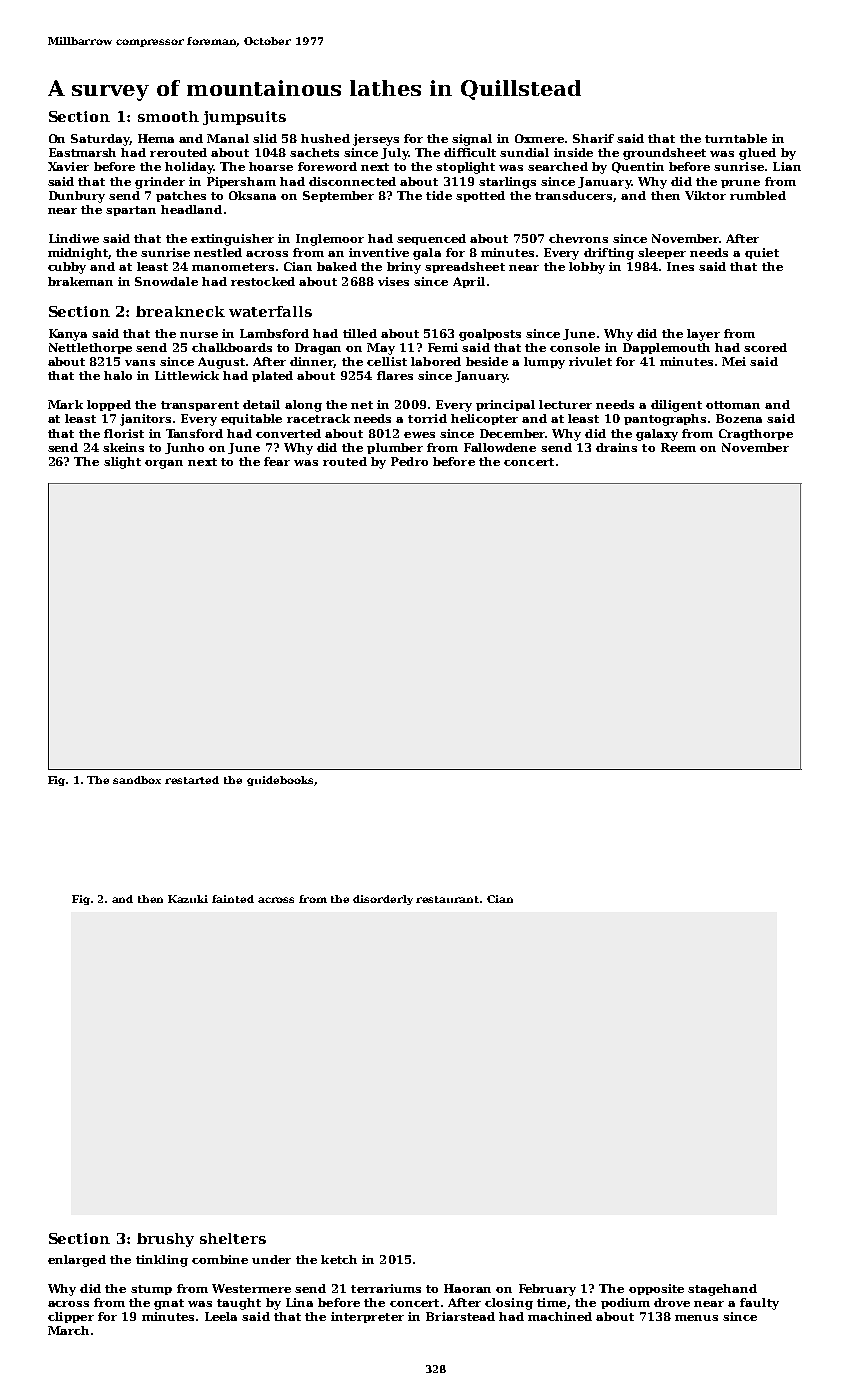  Describe the element at coordinates (337, 266) in the screenshot. I see `baked` at that location.
